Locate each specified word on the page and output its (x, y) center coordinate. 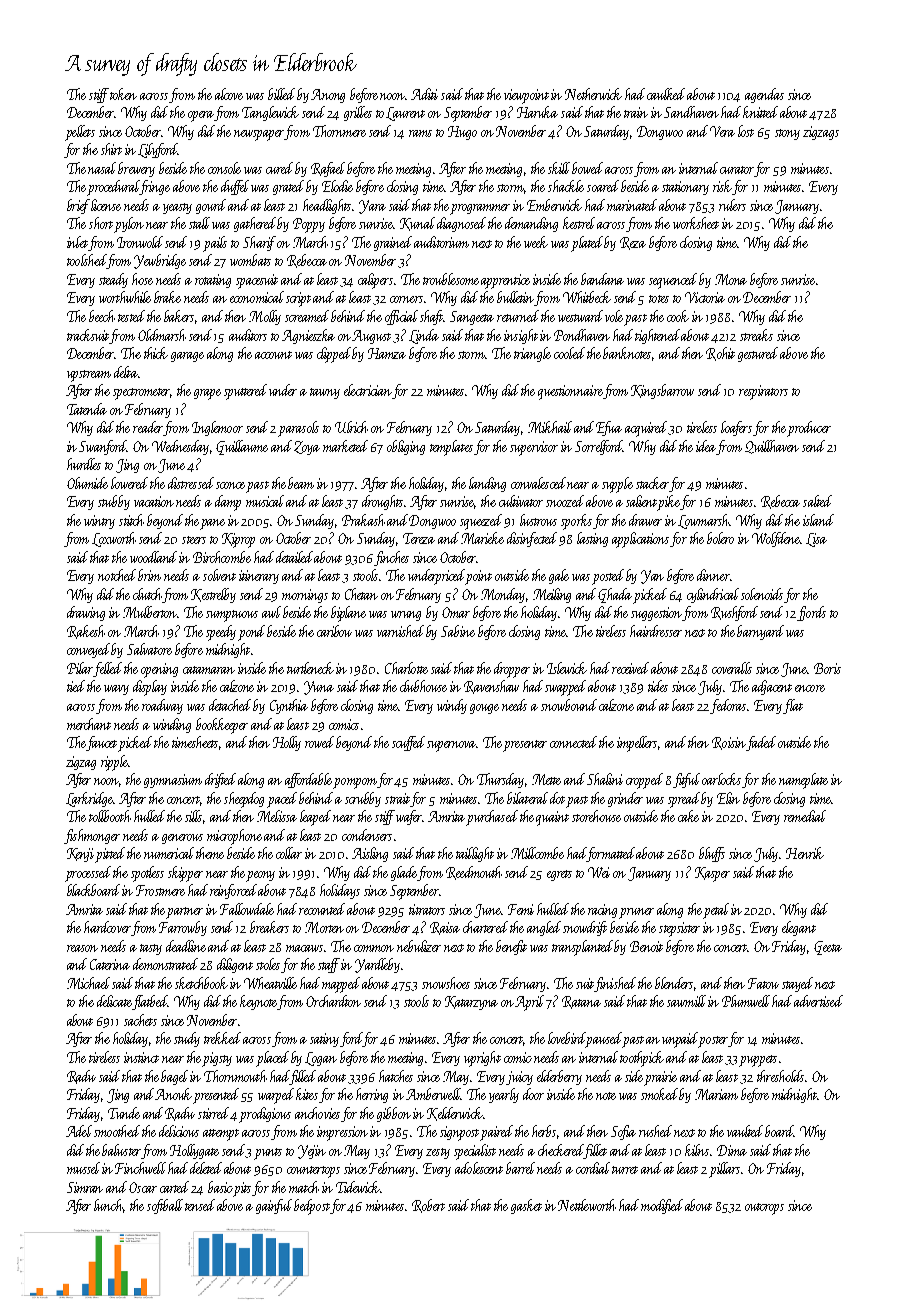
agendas (764, 95)
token (123, 94)
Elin (728, 798)
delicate (114, 1001)
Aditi (424, 94)
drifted (220, 780)
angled (544, 928)
